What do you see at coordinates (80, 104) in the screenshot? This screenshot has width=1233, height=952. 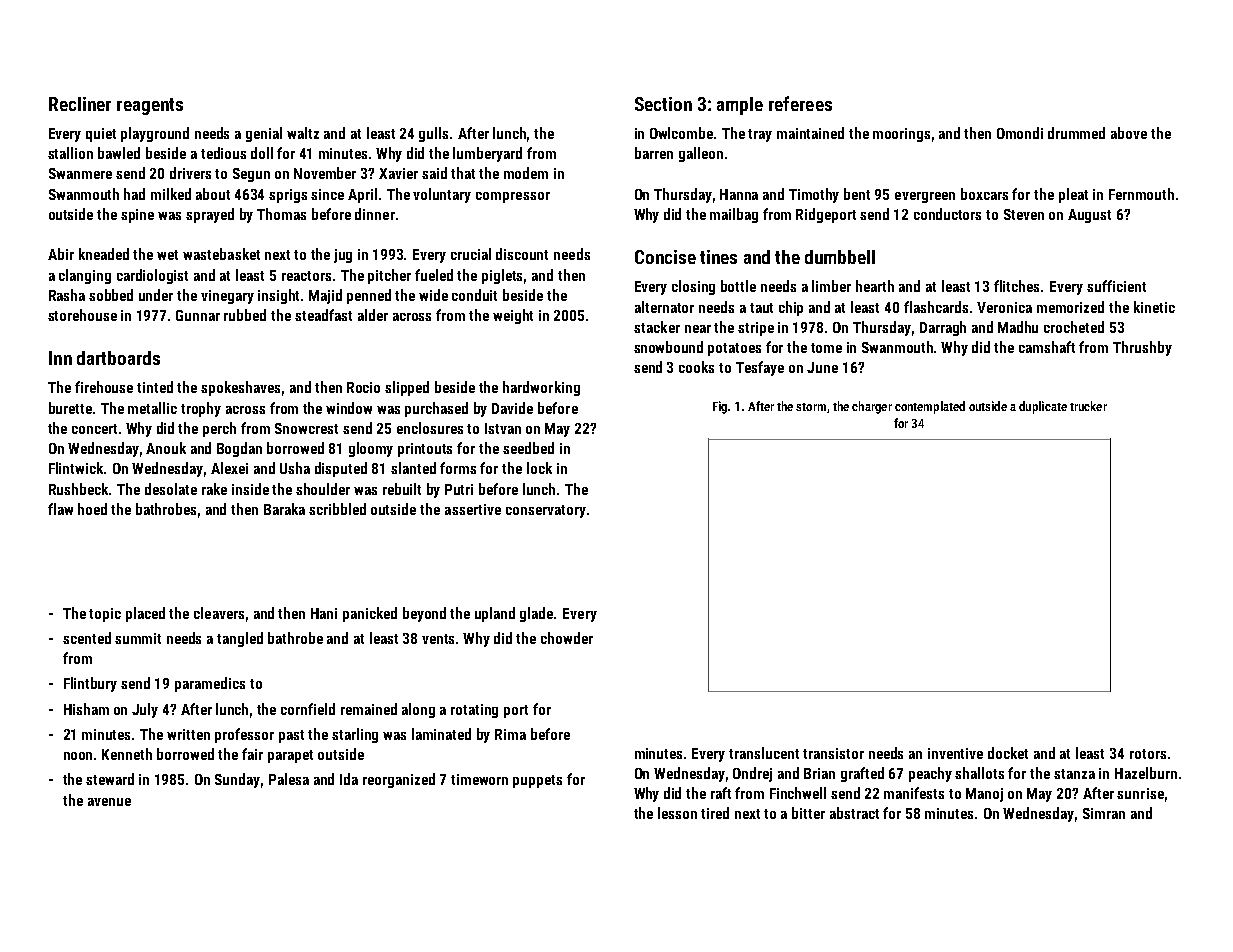 I see `Recliner` at bounding box center [80, 104].
